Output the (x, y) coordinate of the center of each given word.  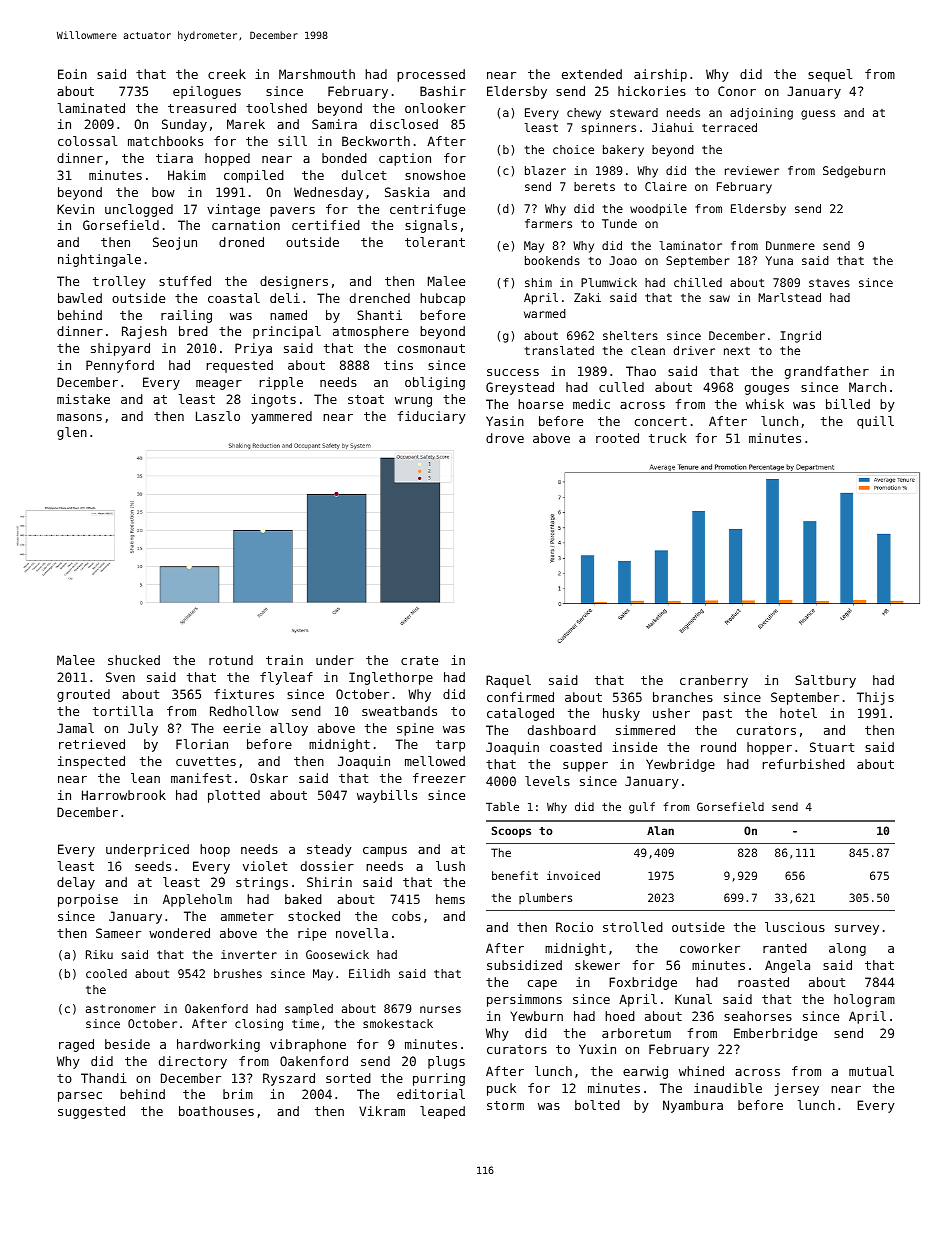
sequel (830, 75)
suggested (91, 1112)
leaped (442, 1112)
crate (419, 660)
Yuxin (597, 1049)
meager (219, 385)
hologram (864, 1000)
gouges (767, 390)
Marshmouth (317, 74)
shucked (134, 660)
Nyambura (693, 1106)
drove (505, 438)
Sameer (118, 933)
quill (875, 422)
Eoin (72, 74)
